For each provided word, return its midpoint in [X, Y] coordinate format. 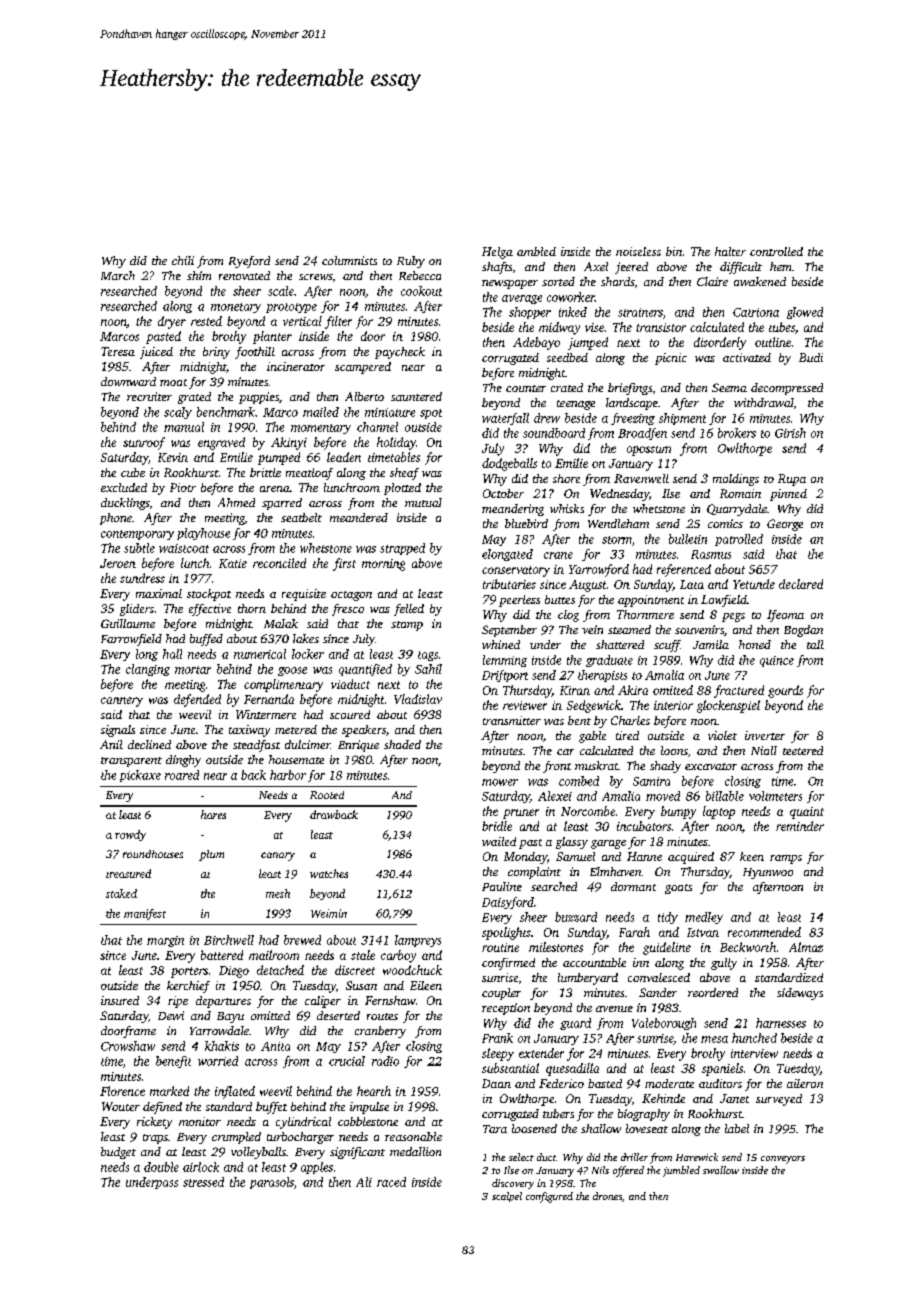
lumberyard [588, 979]
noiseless [638, 251]
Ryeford [249, 262]
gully [724, 964]
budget [118, 1153]
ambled [536, 251]
